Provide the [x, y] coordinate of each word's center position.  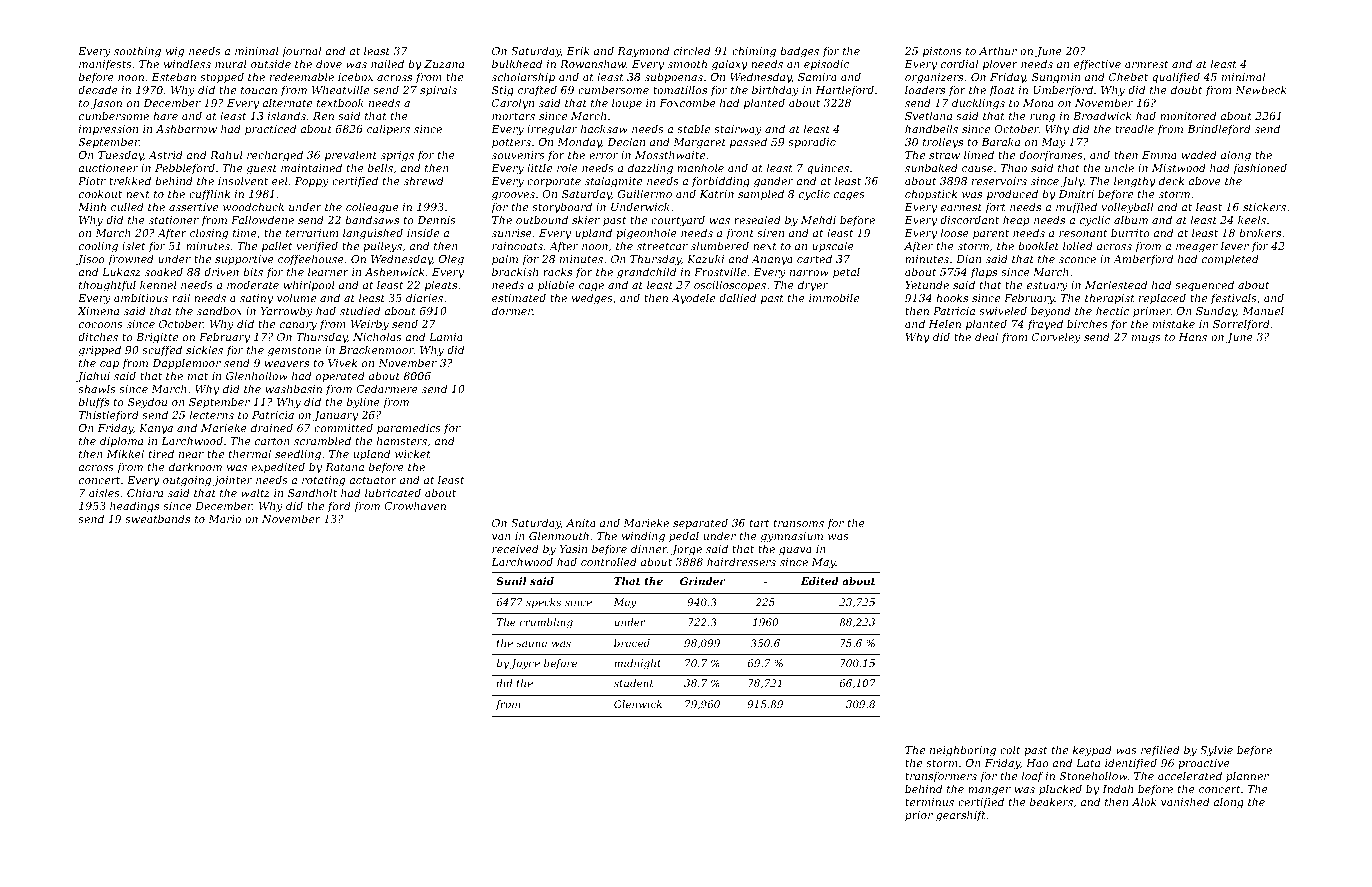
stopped [222, 77]
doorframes [1051, 155]
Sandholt [312, 492]
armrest [1146, 64]
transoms [799, 523]
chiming [754, 52]
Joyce [525, 664]
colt [1010, 749]
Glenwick [638, 704]
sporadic [812, 142]
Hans [1193, 337]
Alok [1144, 801]
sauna [531, 644]
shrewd [424, 180]
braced [632, 643]
